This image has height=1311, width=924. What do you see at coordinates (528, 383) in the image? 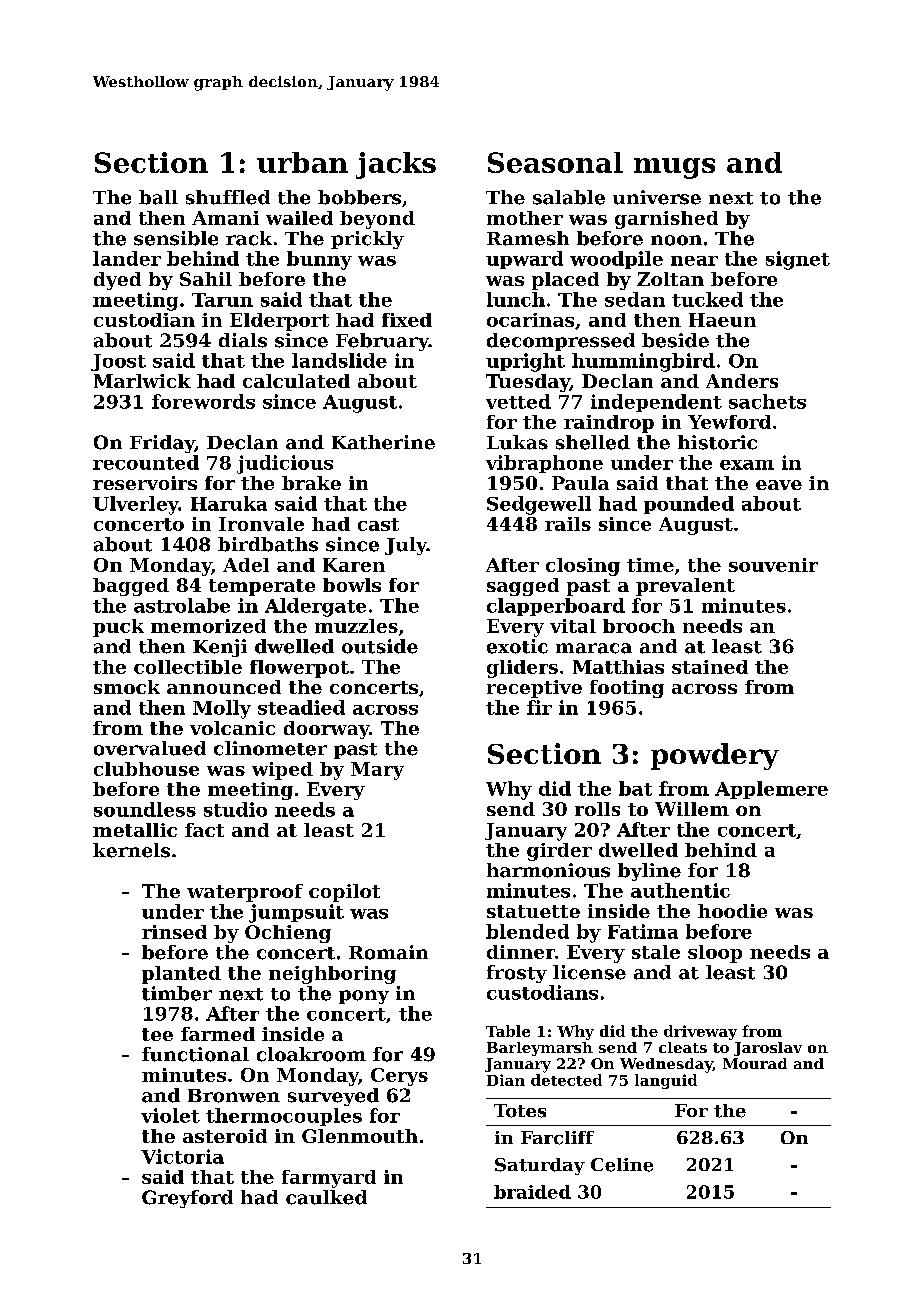
I see `Tuesday` at bounding box center [528, 383].
